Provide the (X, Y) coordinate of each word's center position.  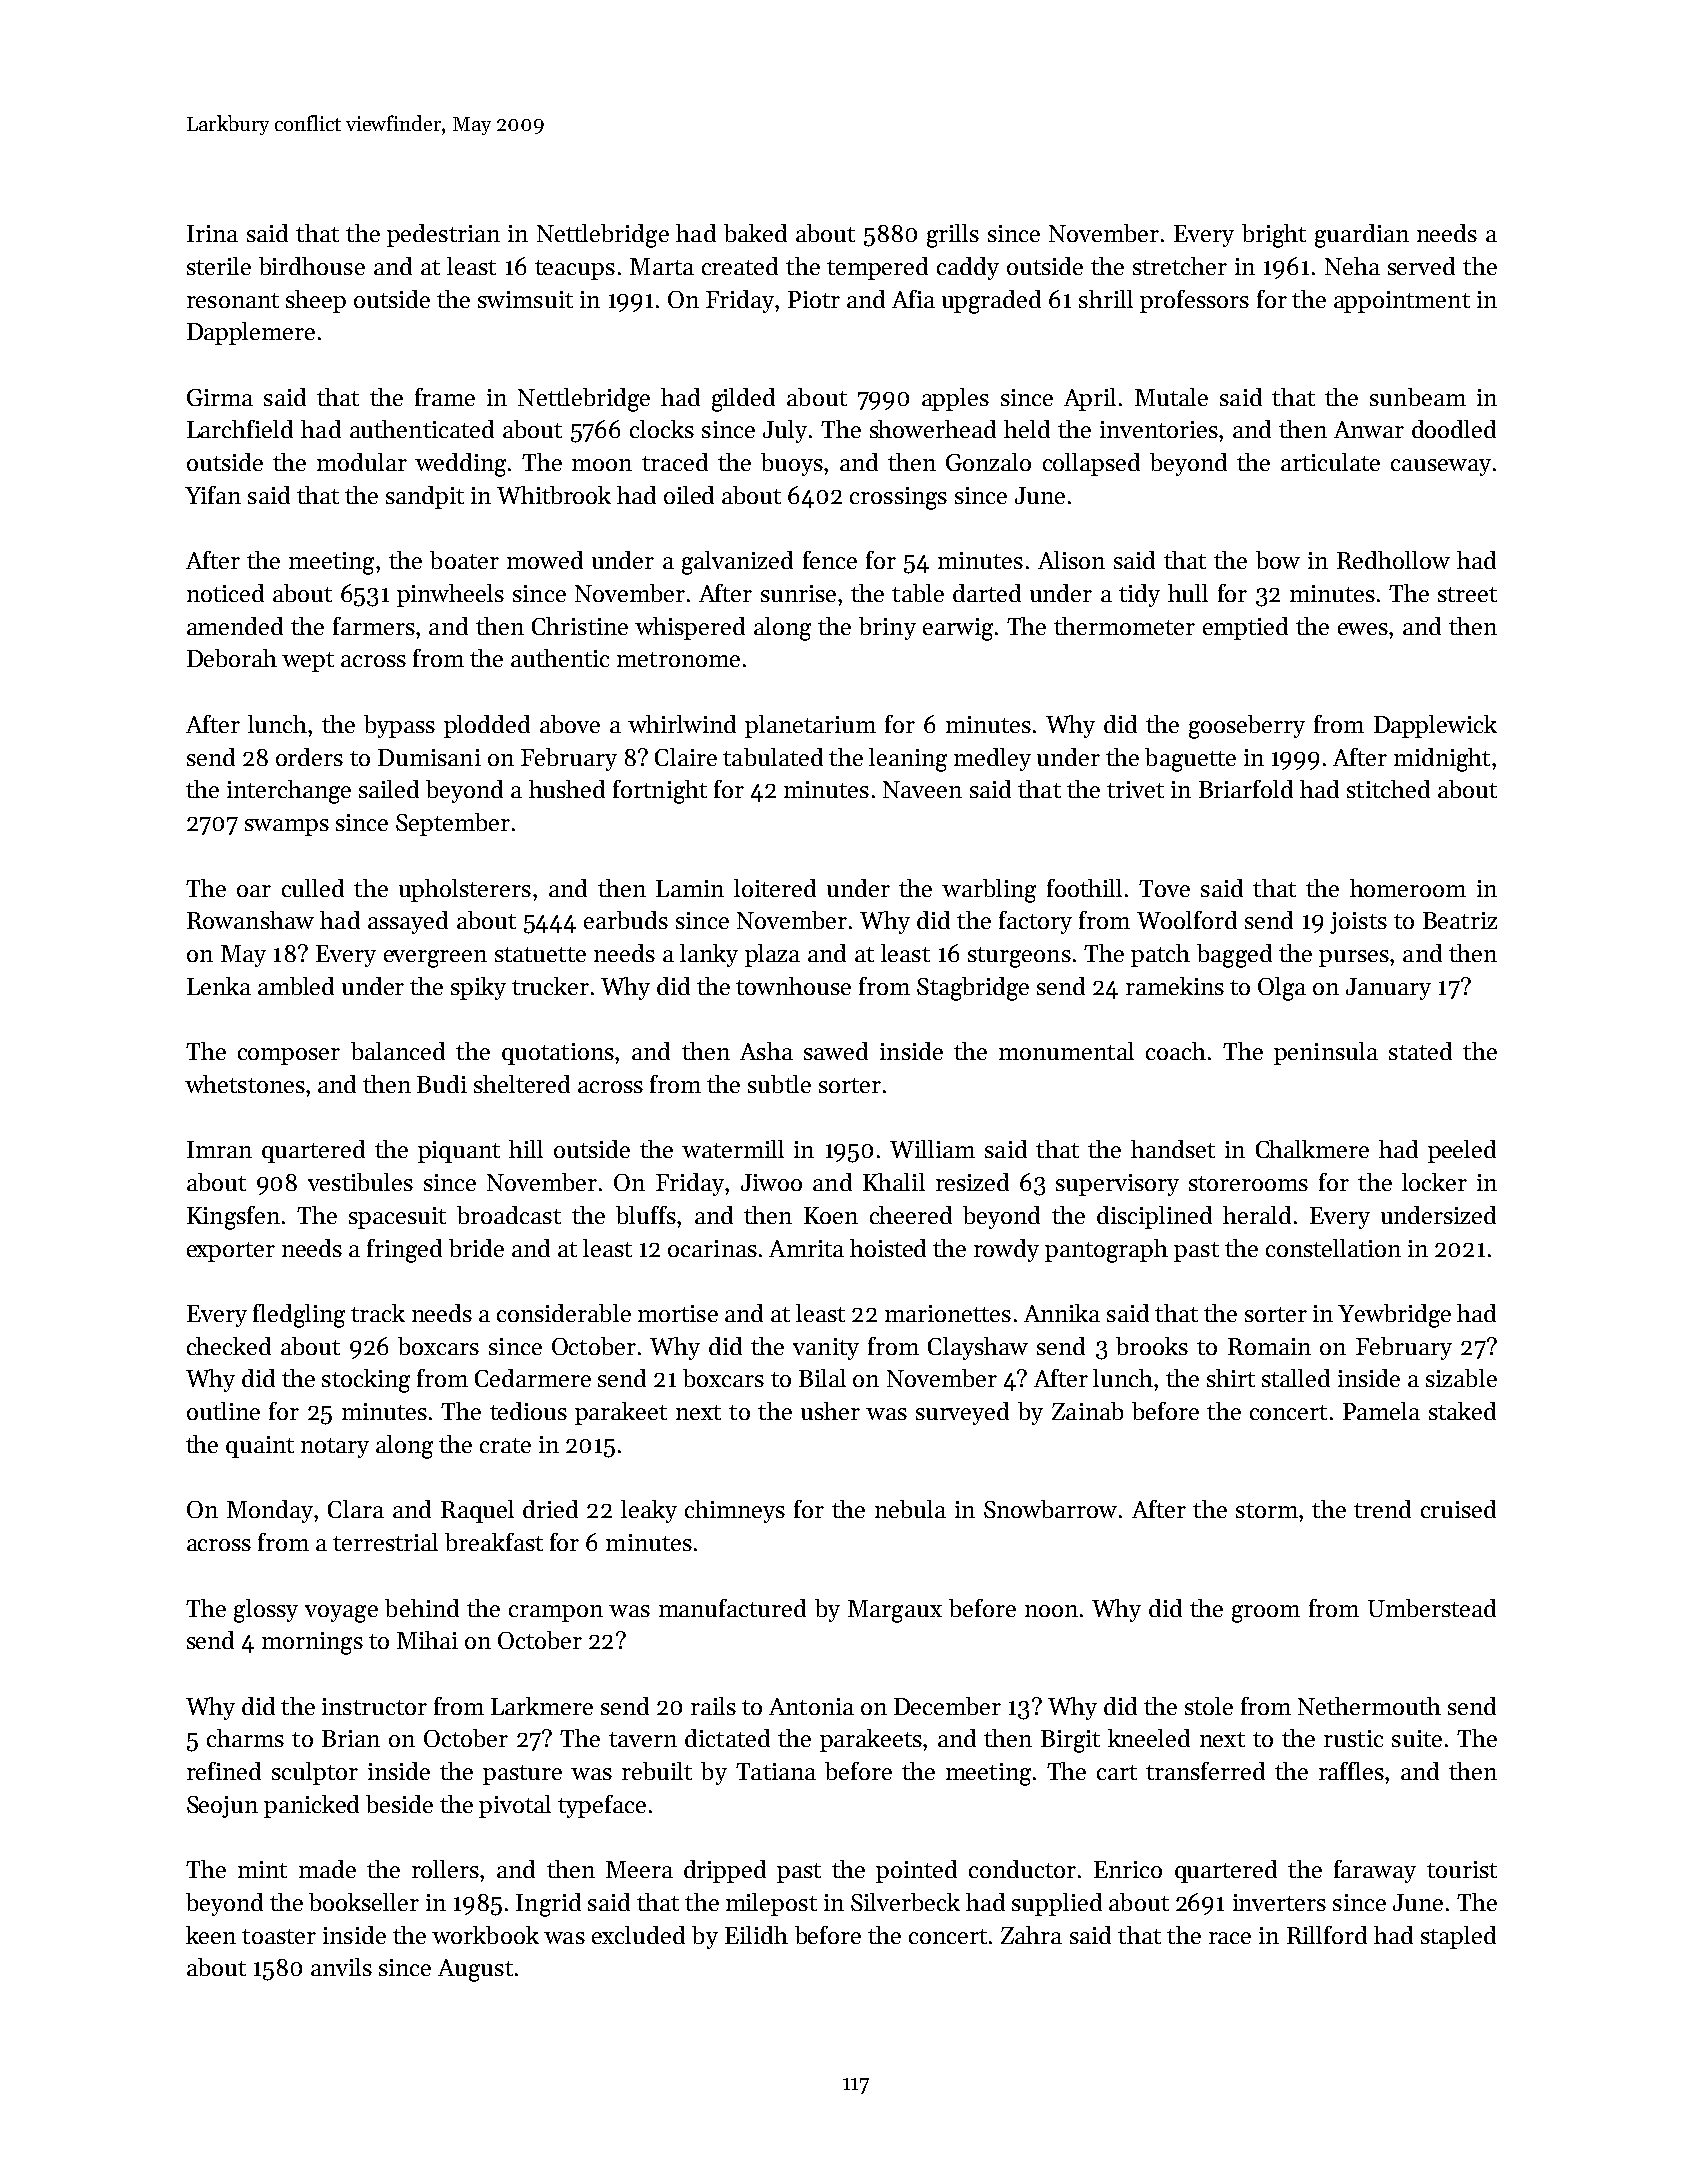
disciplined (1154, 1217)
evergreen (435, 959)
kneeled (1149, 1738)
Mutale (1171, 397)
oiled (689, 495)
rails (713, 1706)
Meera (639, 1869)
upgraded (991, 302)
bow (1278, 560)
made (327, 1869)
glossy (266, 1611)
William (932, 1149)
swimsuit (525, 299)
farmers (374, 626)
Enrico (1128, 1869)
